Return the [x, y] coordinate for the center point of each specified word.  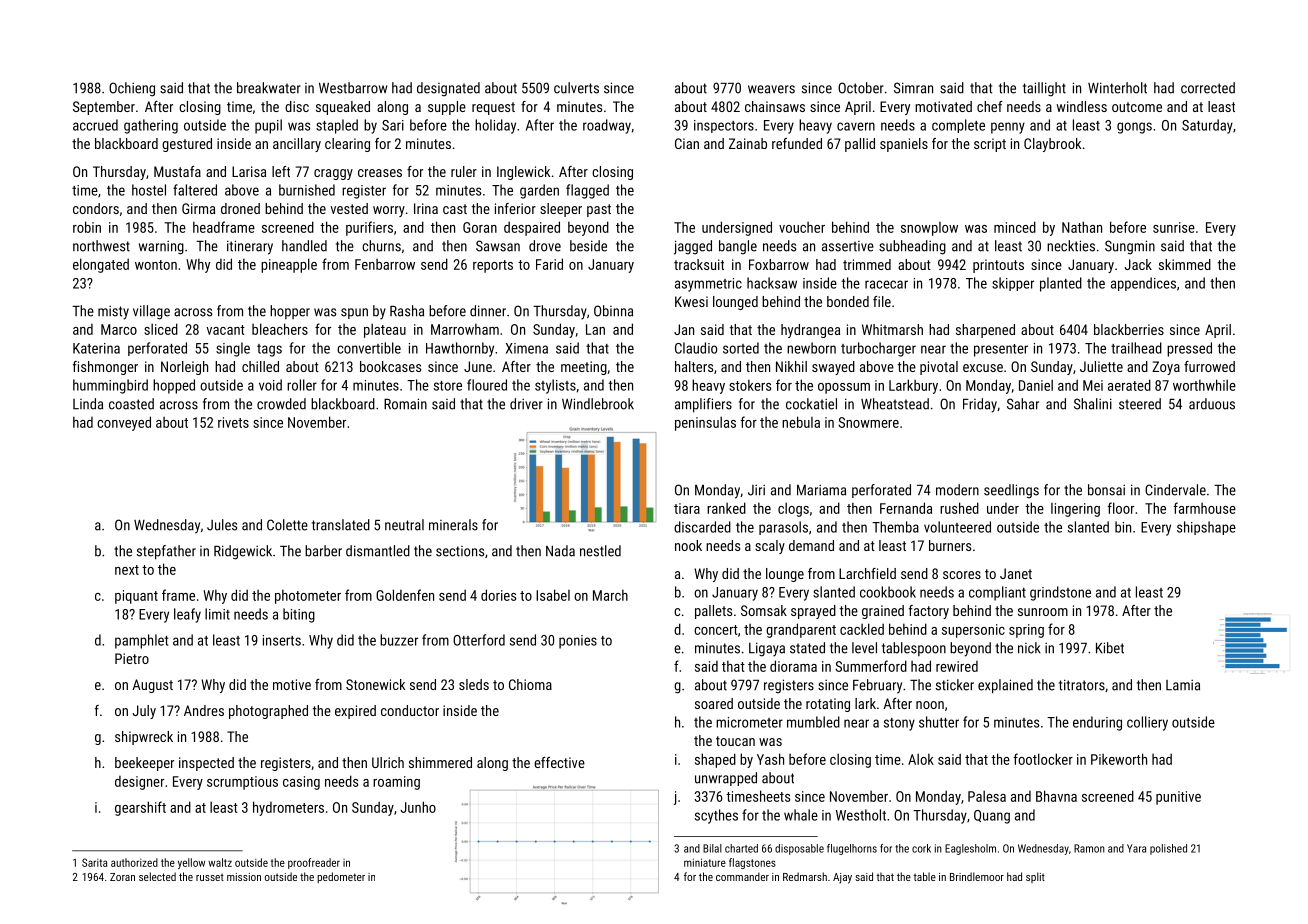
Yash [770, 759]
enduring [1097, 723]
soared [714, 703]
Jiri [756, 490]
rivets [233, 422]
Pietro [132, 658]
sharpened [985, 331]
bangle [738, 247]
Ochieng [132, 89]
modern [957, 490]
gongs [1134, 128]
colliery [1147, 723]
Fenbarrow [385, 264]
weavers [771, 89]
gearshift [140, 808]
